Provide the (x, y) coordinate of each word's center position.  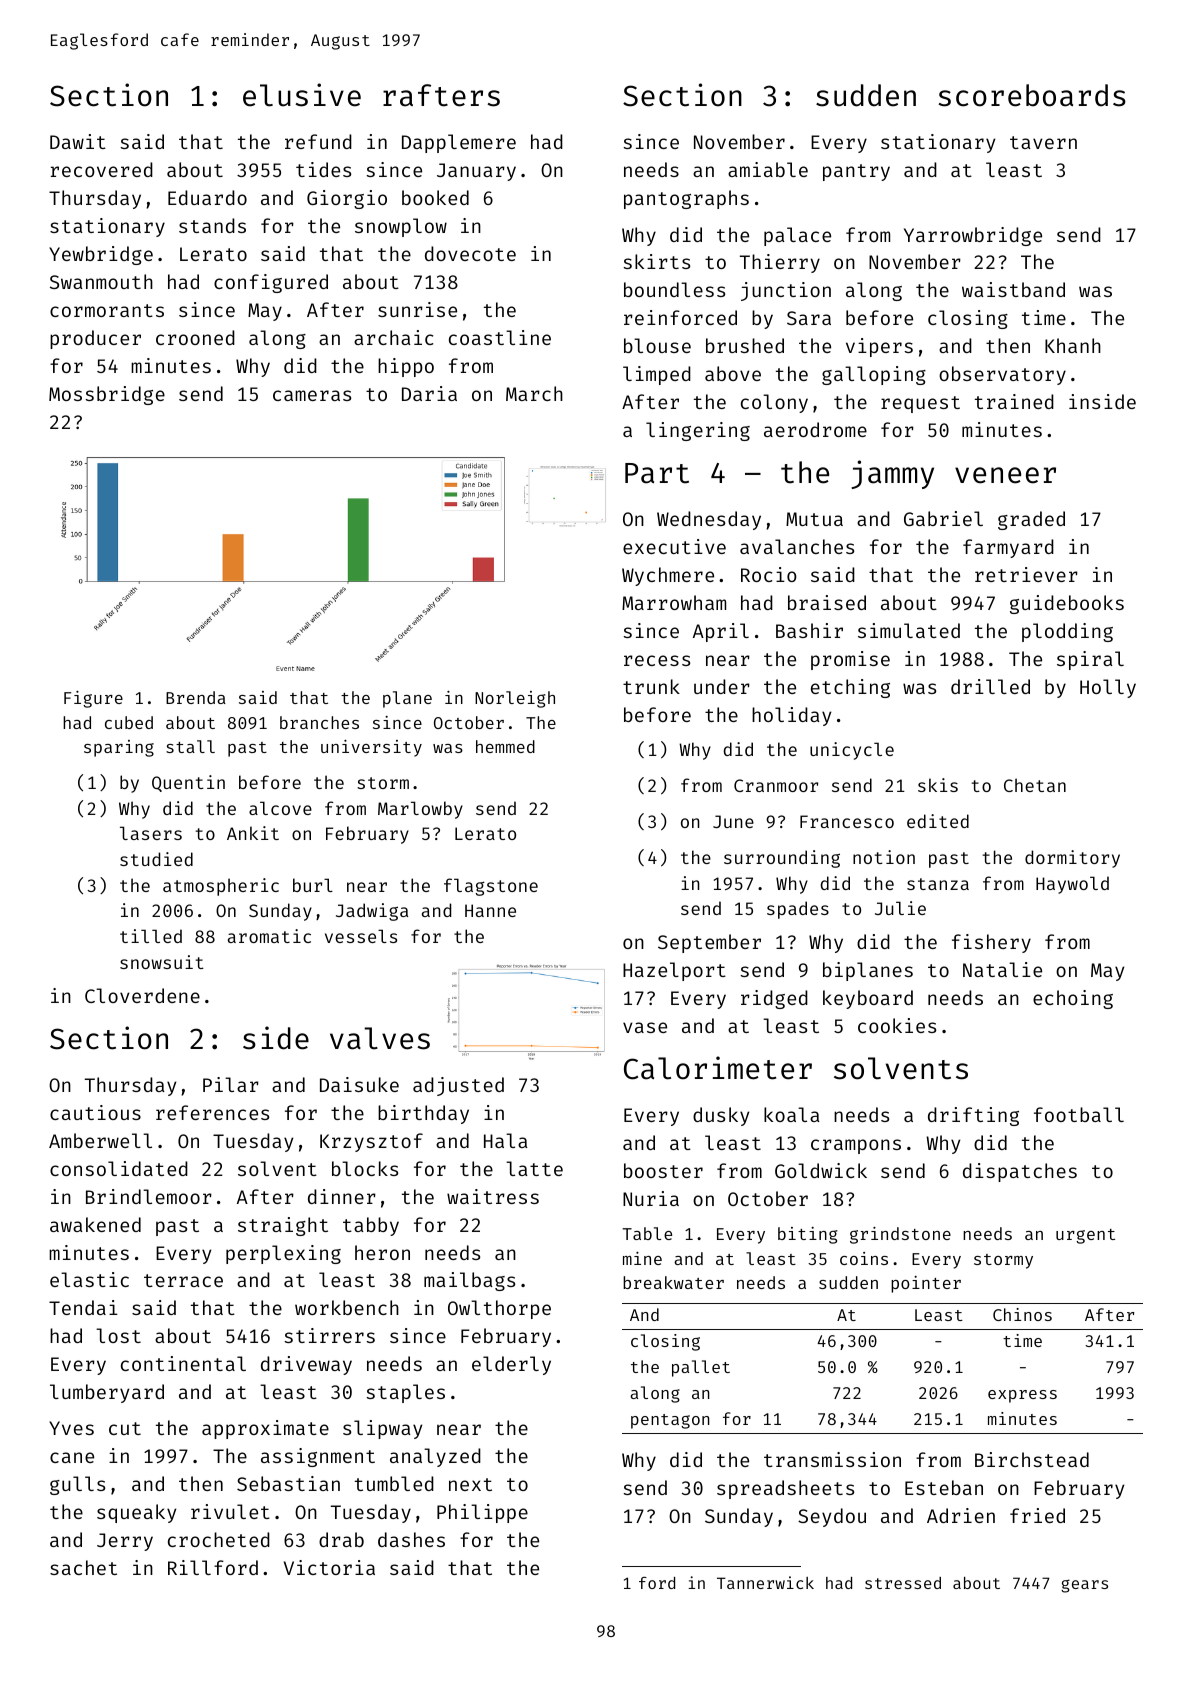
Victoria (329, 1567)
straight (283, 1226)
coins (864, 1258)
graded (1031, 520)
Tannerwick (765, 1582)
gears (1084, 1586)
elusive (302, 95)
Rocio (769, 574)
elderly (511, 1365)
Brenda (196, 697)
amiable (768, 169)
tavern (1043, 142)
